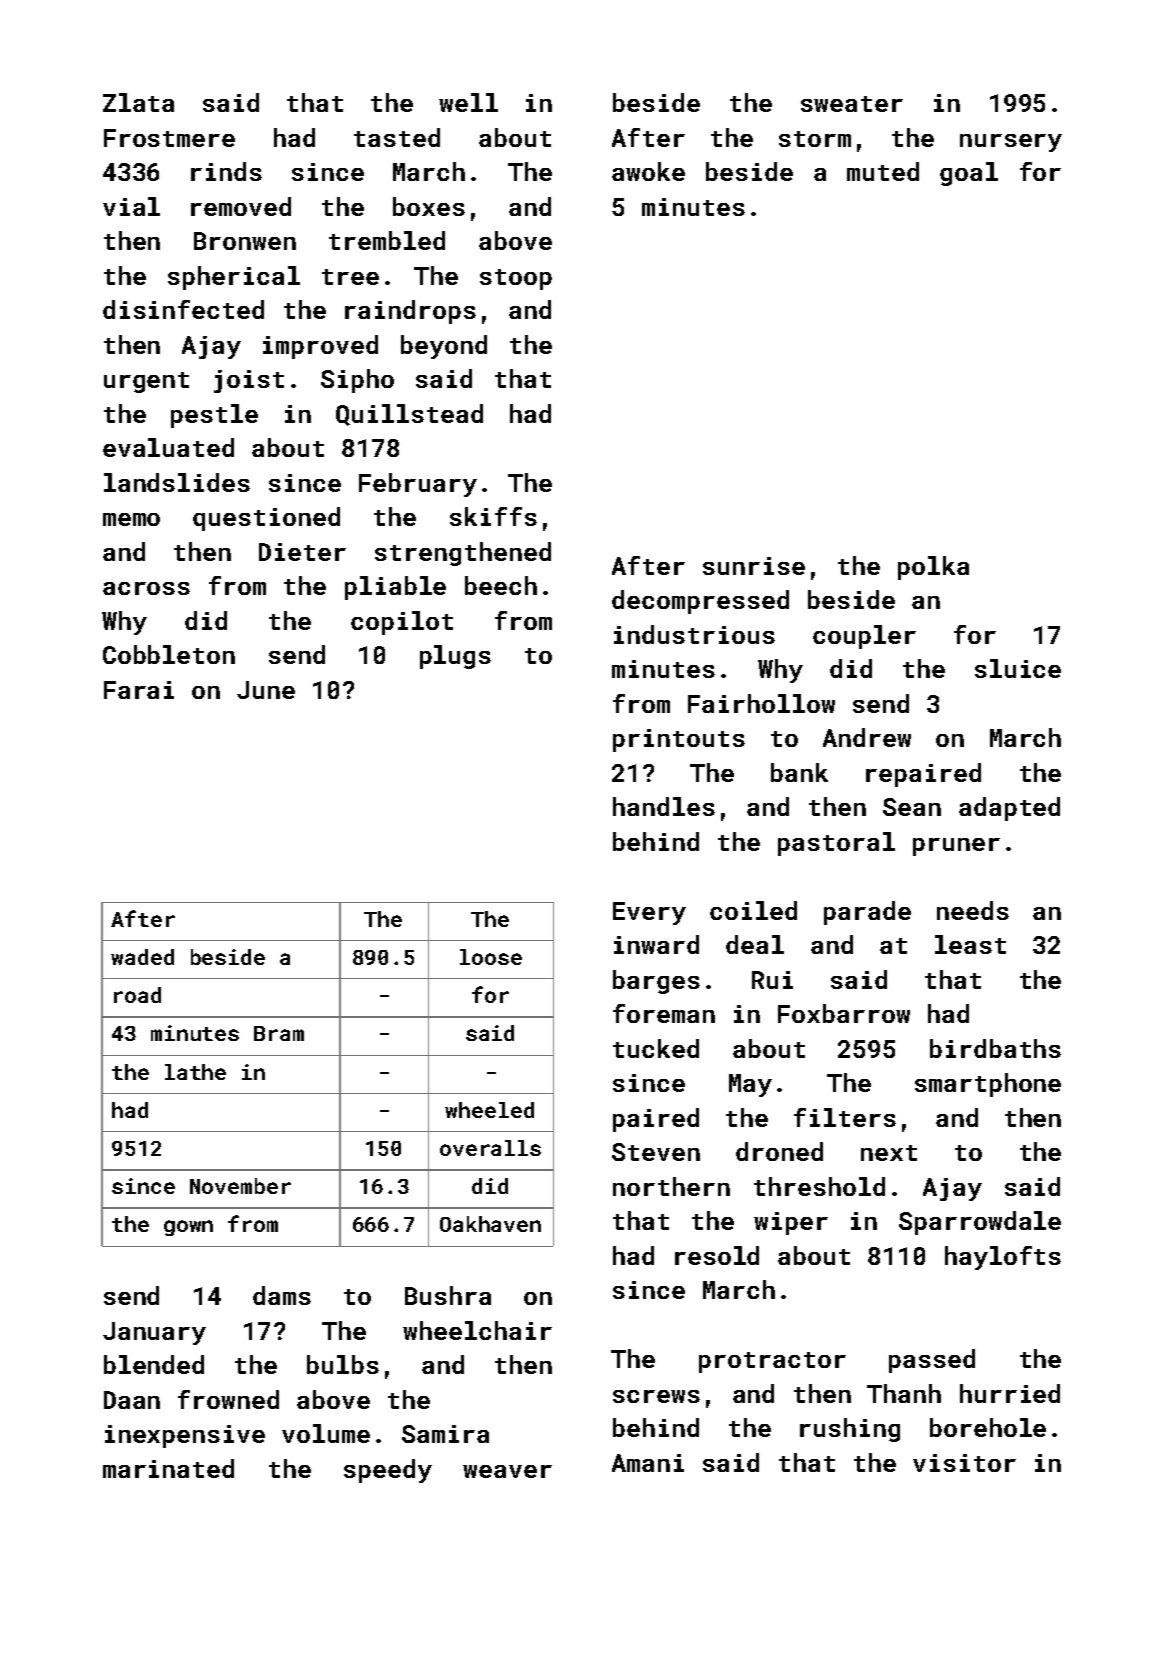  Describe the element at coordinates (1010, 1393) in the image. I see `hurried` at that location.
